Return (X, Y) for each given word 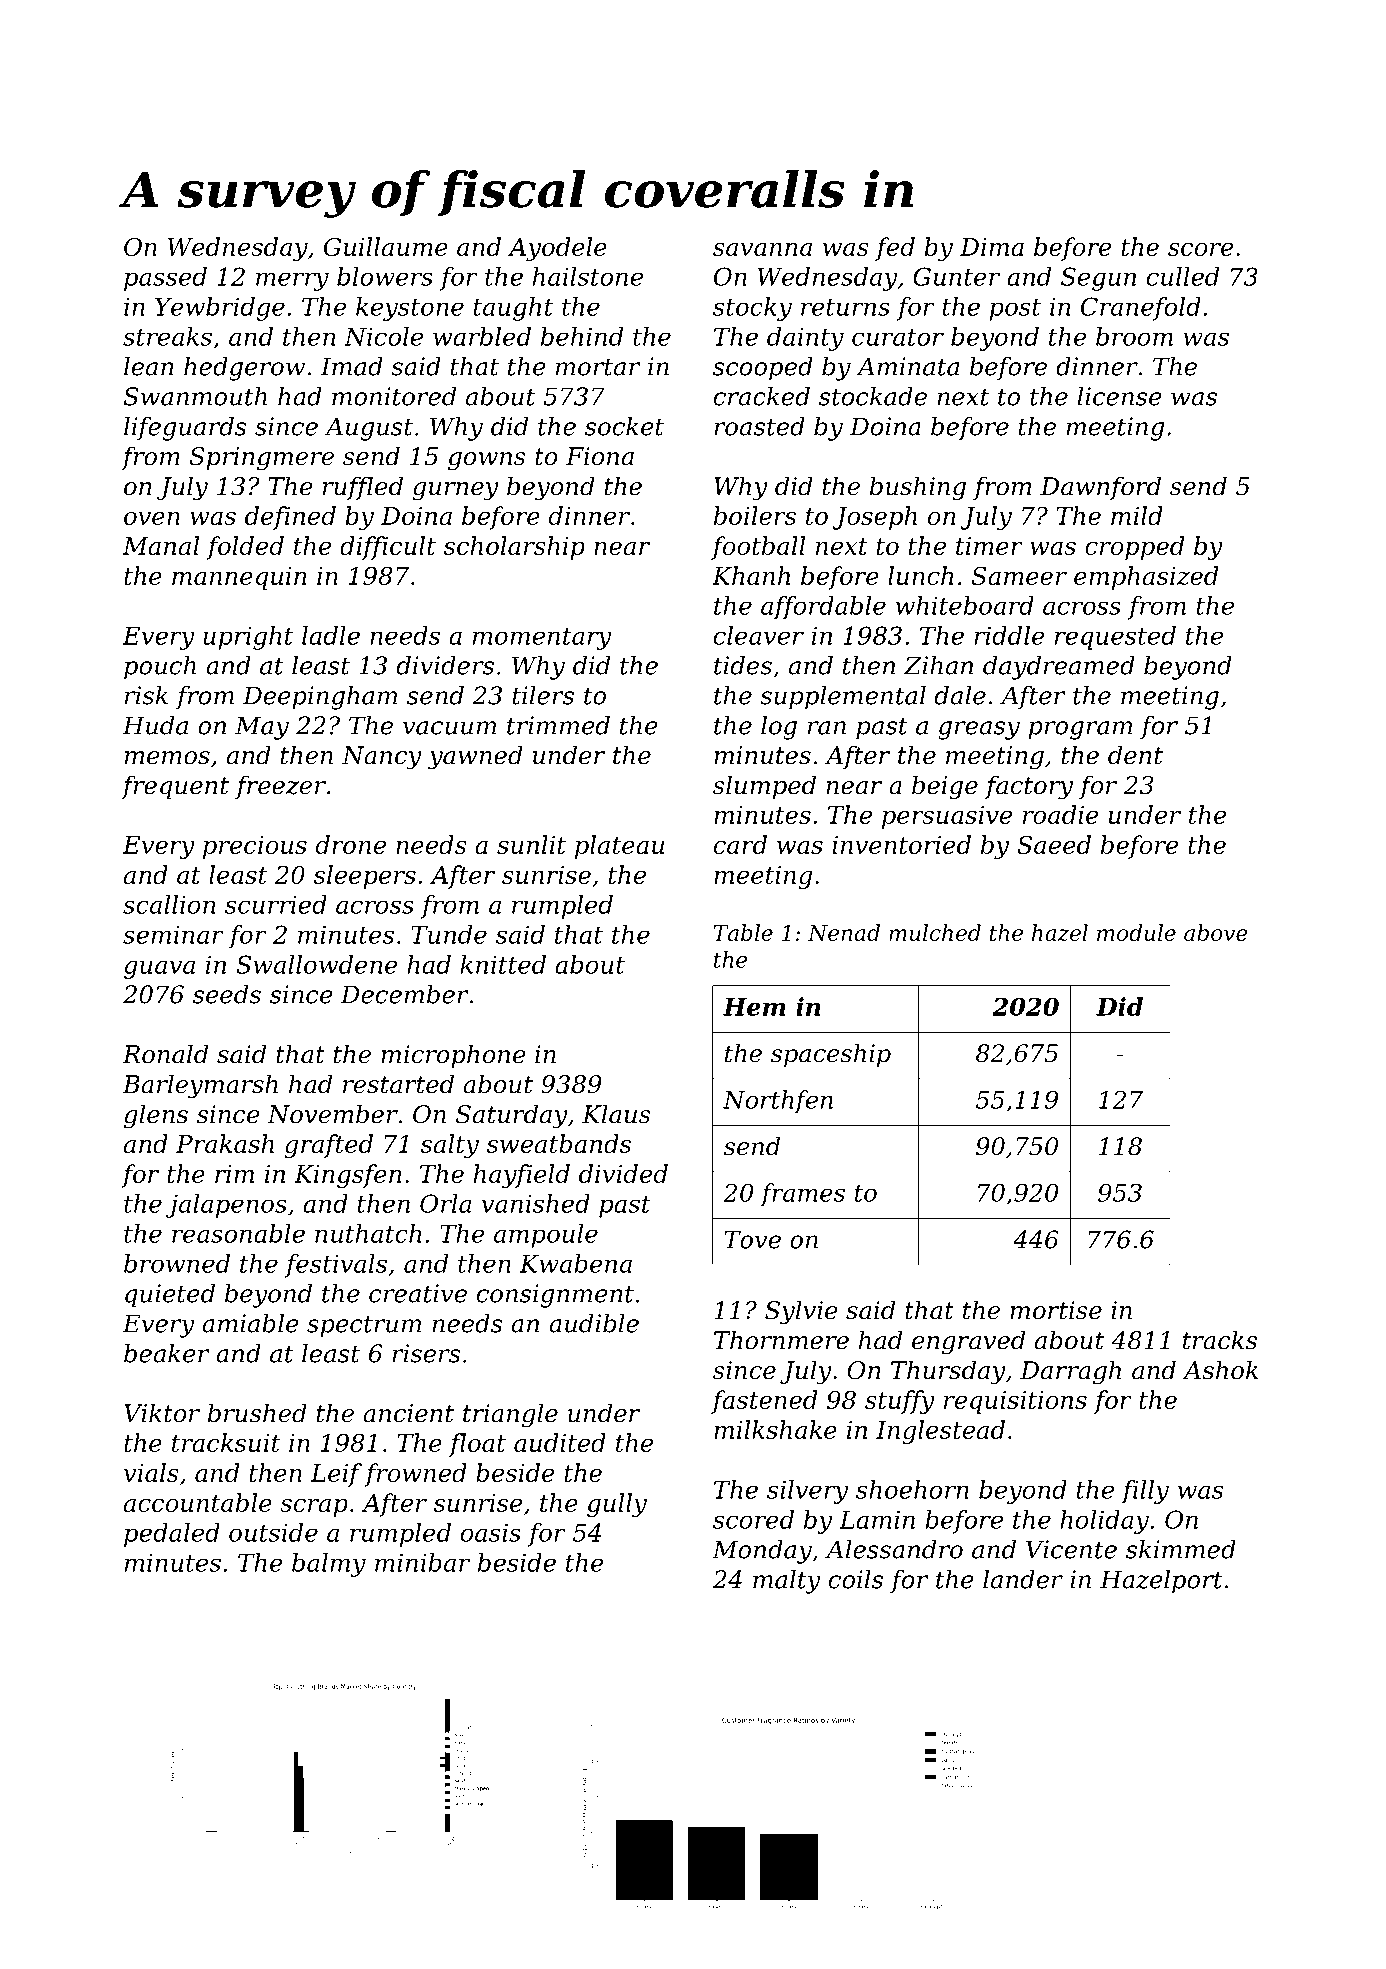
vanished (536, 1203)
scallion (169, 904)
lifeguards (185, 429)
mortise (1056, 1310)
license (1119, 396)
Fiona (600, 456)
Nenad (844, 932)
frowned (415, 1475)
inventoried (901, 844)
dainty (805, 339)
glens (156, 1116)
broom (1134, 336)
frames (802, 1195)
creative (418, 1293)
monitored (394, 396)
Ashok (1220, 1370)
